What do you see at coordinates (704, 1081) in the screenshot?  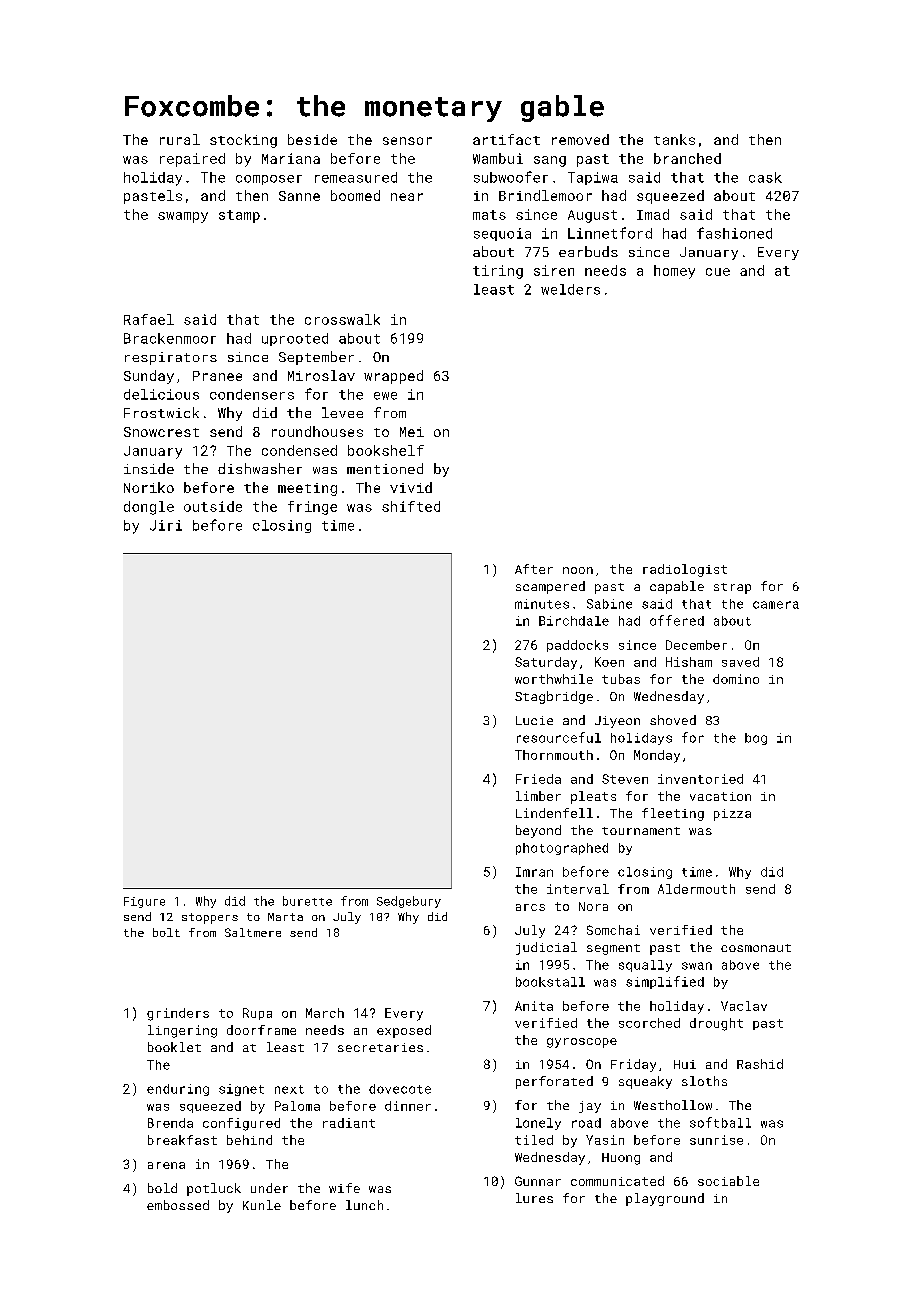 I see `sloths` at bounding box center [704, 1081].
